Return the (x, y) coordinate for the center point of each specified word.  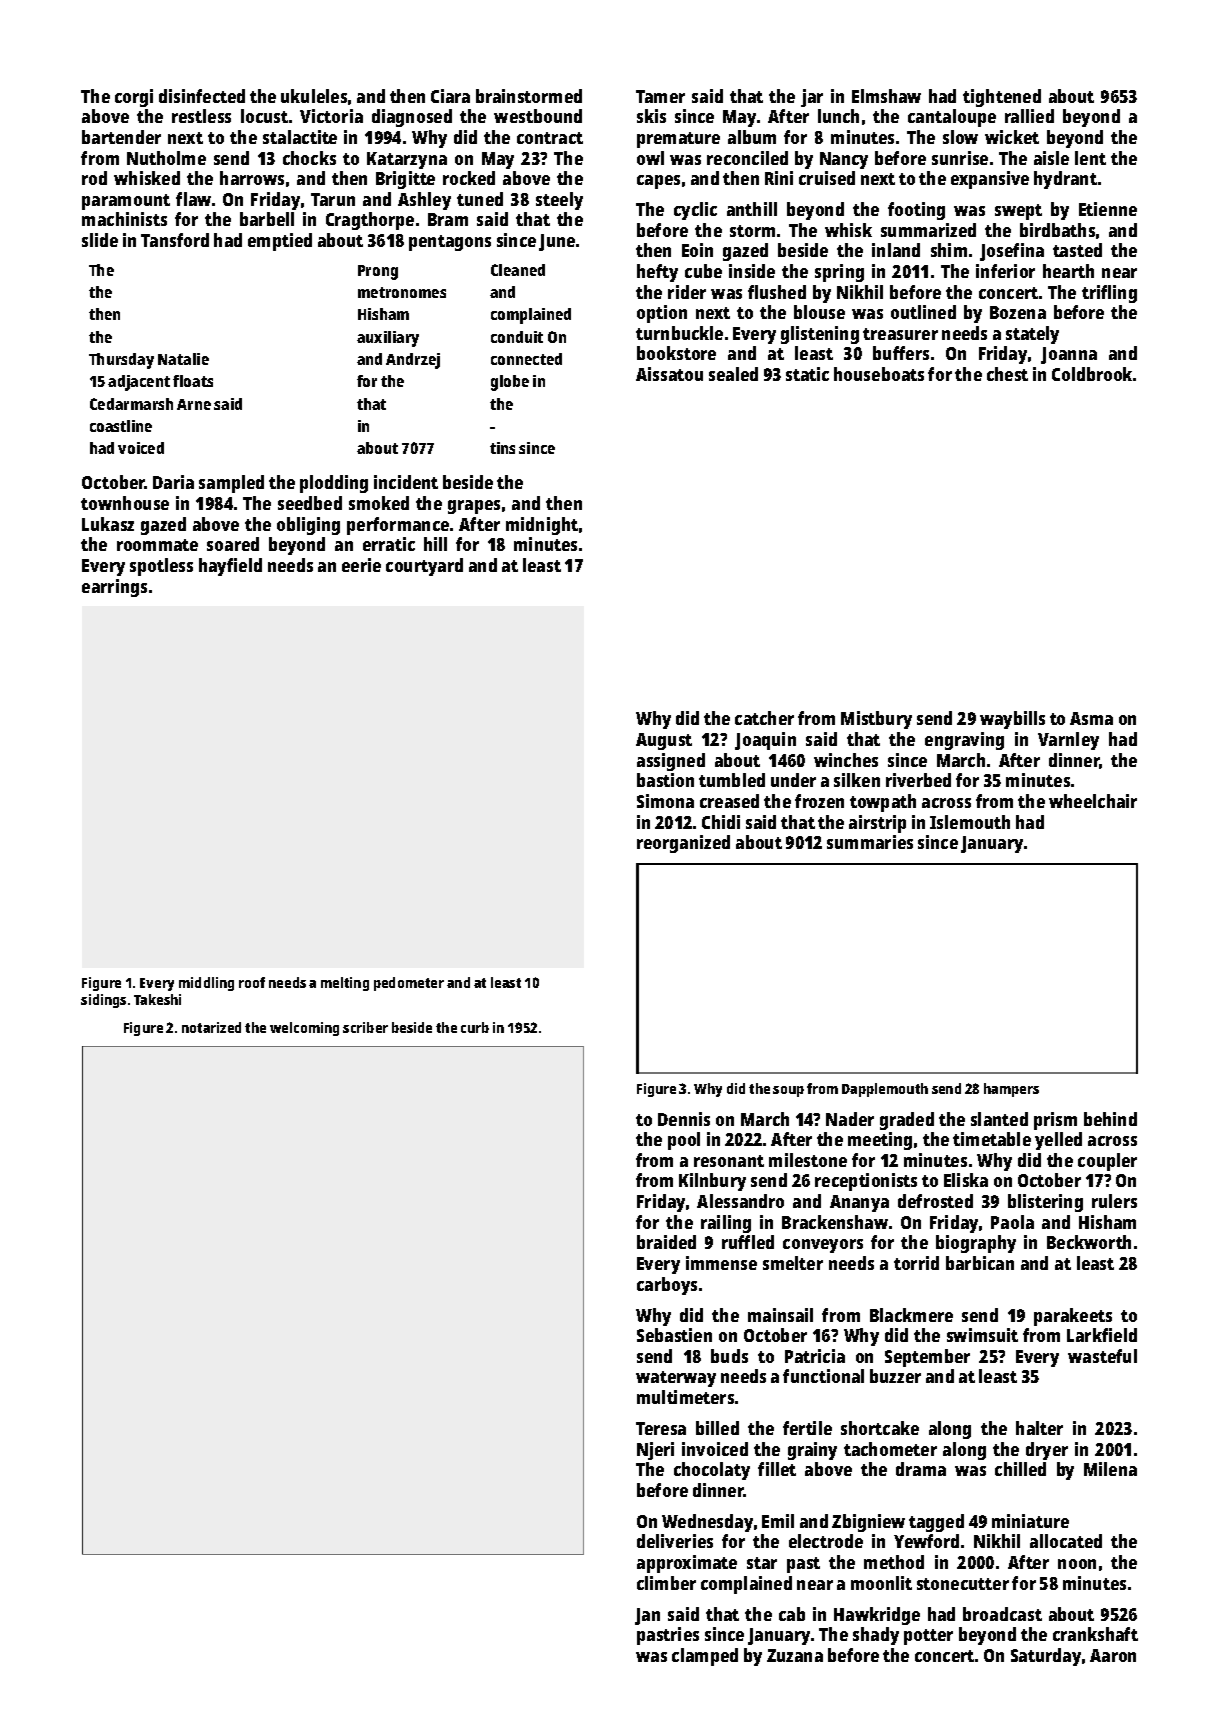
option (662, 314)
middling (206, 984)
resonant (729, 1161)
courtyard (424, 567)
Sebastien (674, 1335)
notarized (211, 1027)
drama (921, 1469)
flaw (193, 199)
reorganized (683, 844)
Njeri (655, 1451)
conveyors (823, 1246)
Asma (1091, 718)
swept (1018, 212)
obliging (308, 526)
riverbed (918, 780)
